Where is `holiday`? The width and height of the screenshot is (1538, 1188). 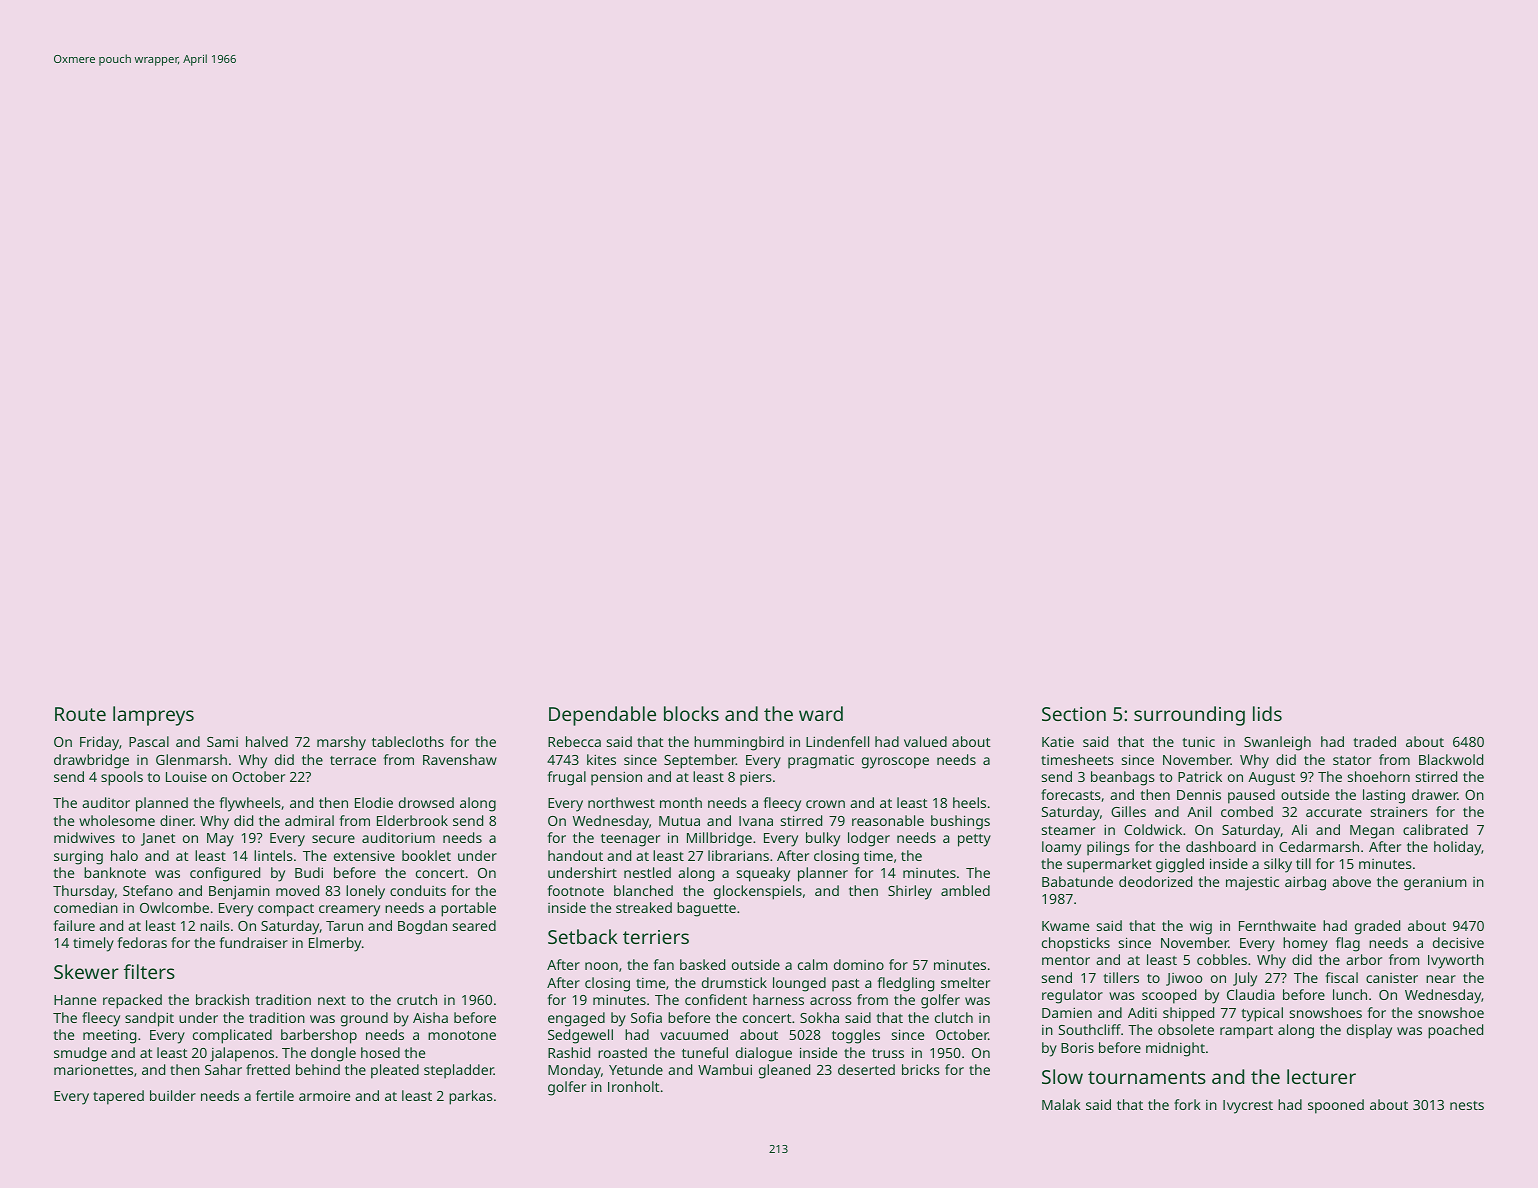 holiday is located at coordinates (1457, 848).
